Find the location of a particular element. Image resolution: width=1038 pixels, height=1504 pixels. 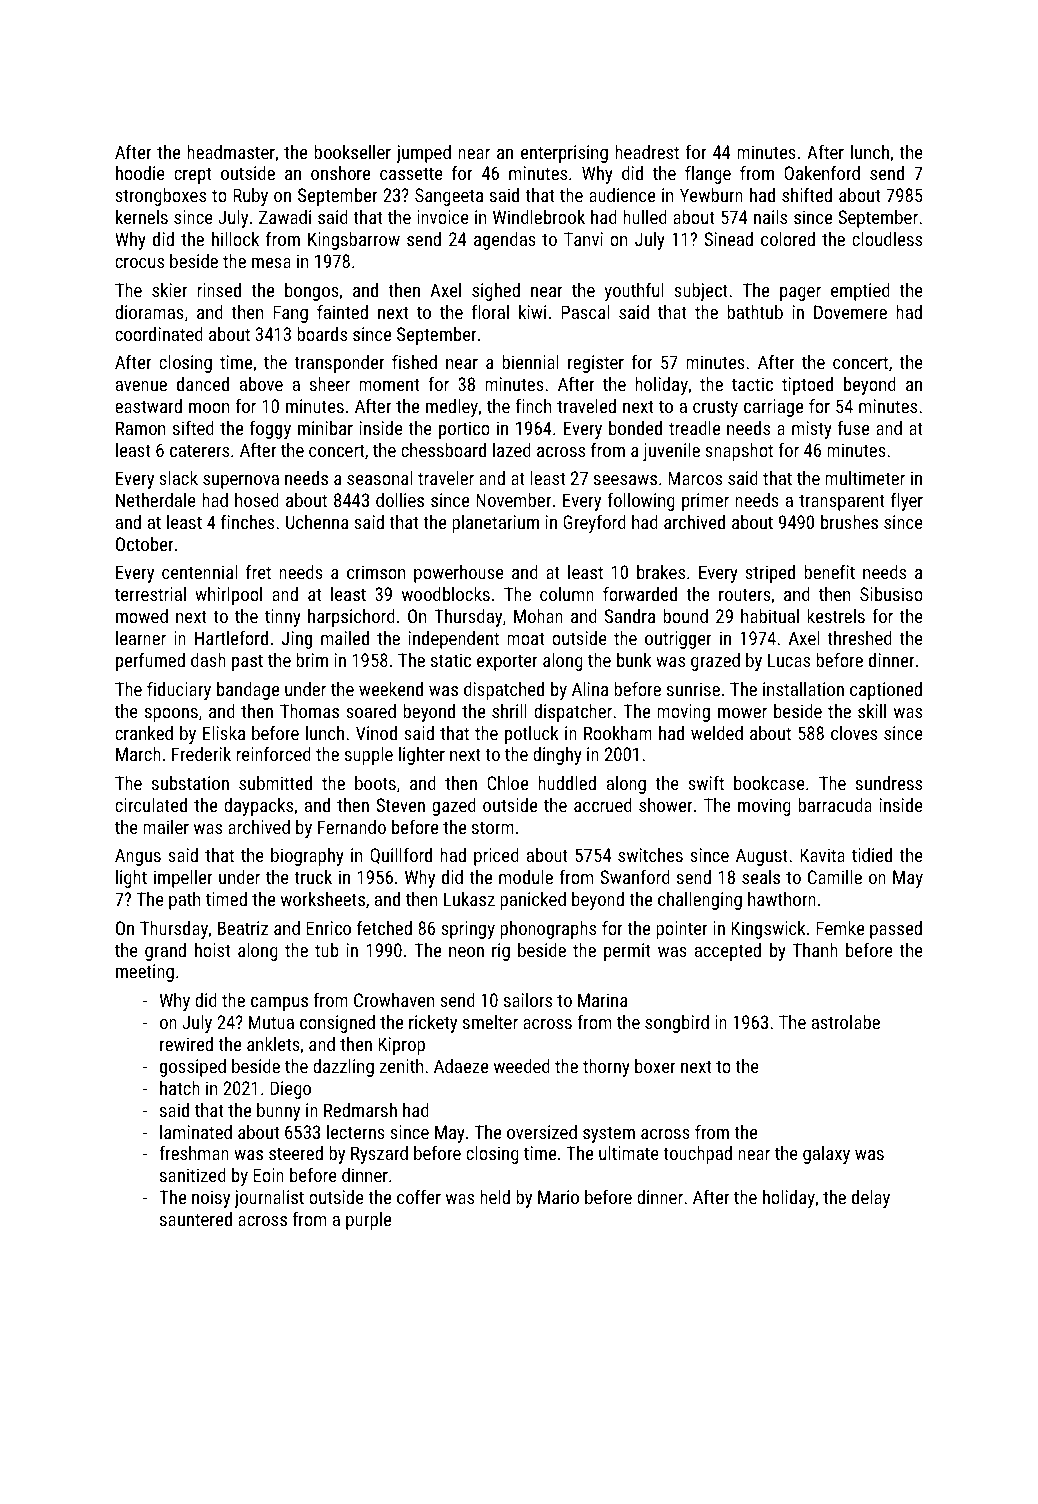

captioned is located at coordinates (886, 691).
